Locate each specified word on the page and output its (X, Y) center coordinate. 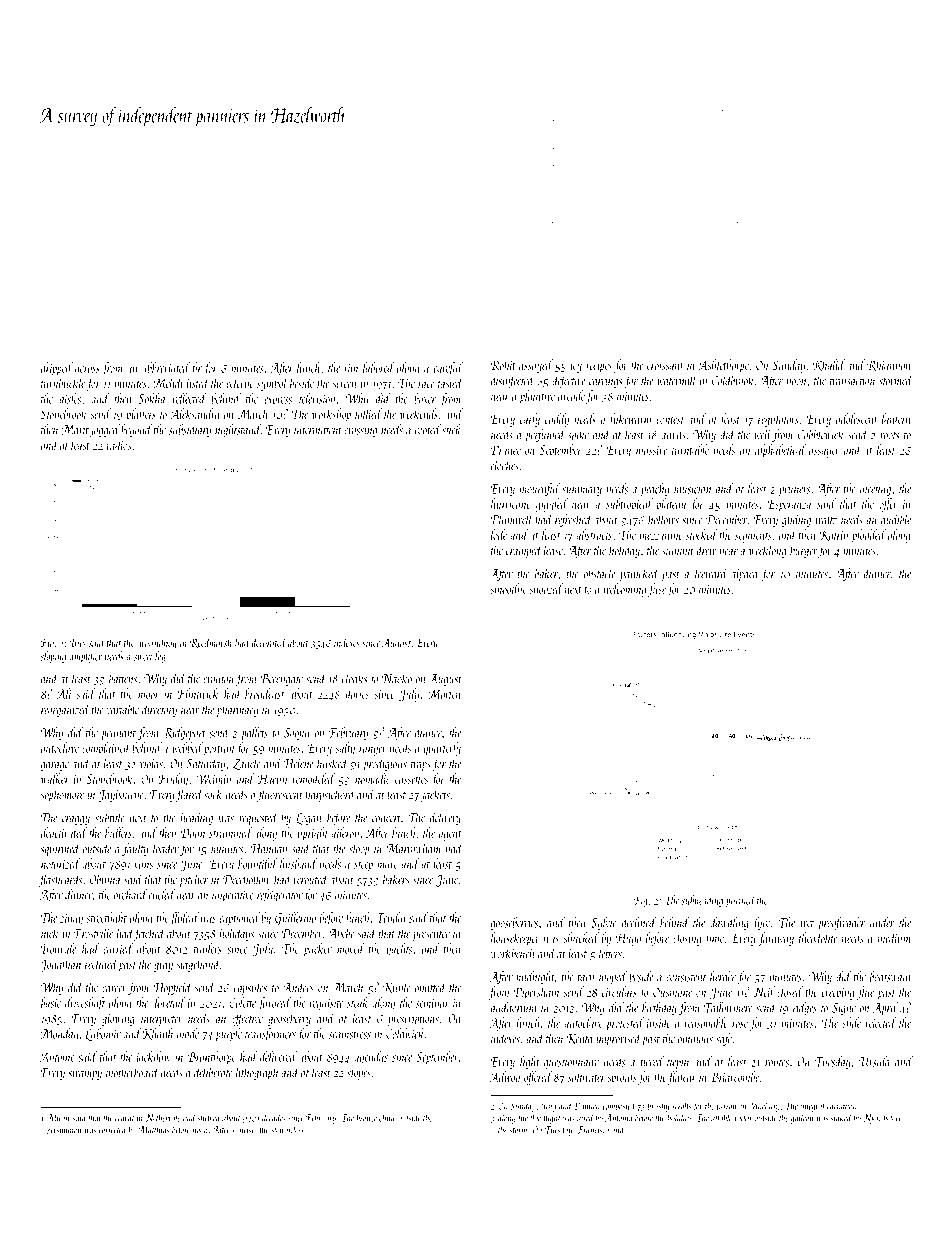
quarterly (442, 749)
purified (741, 901)
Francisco (593, 1130)
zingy (71, 920)
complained (106, 749)
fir (196, 369)
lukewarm (630, 418)
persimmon (64, 1131)
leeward (711, 573)
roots (889, 436)
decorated (269, 642)
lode (499, 534)
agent (450, 836)
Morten (444, 694)
